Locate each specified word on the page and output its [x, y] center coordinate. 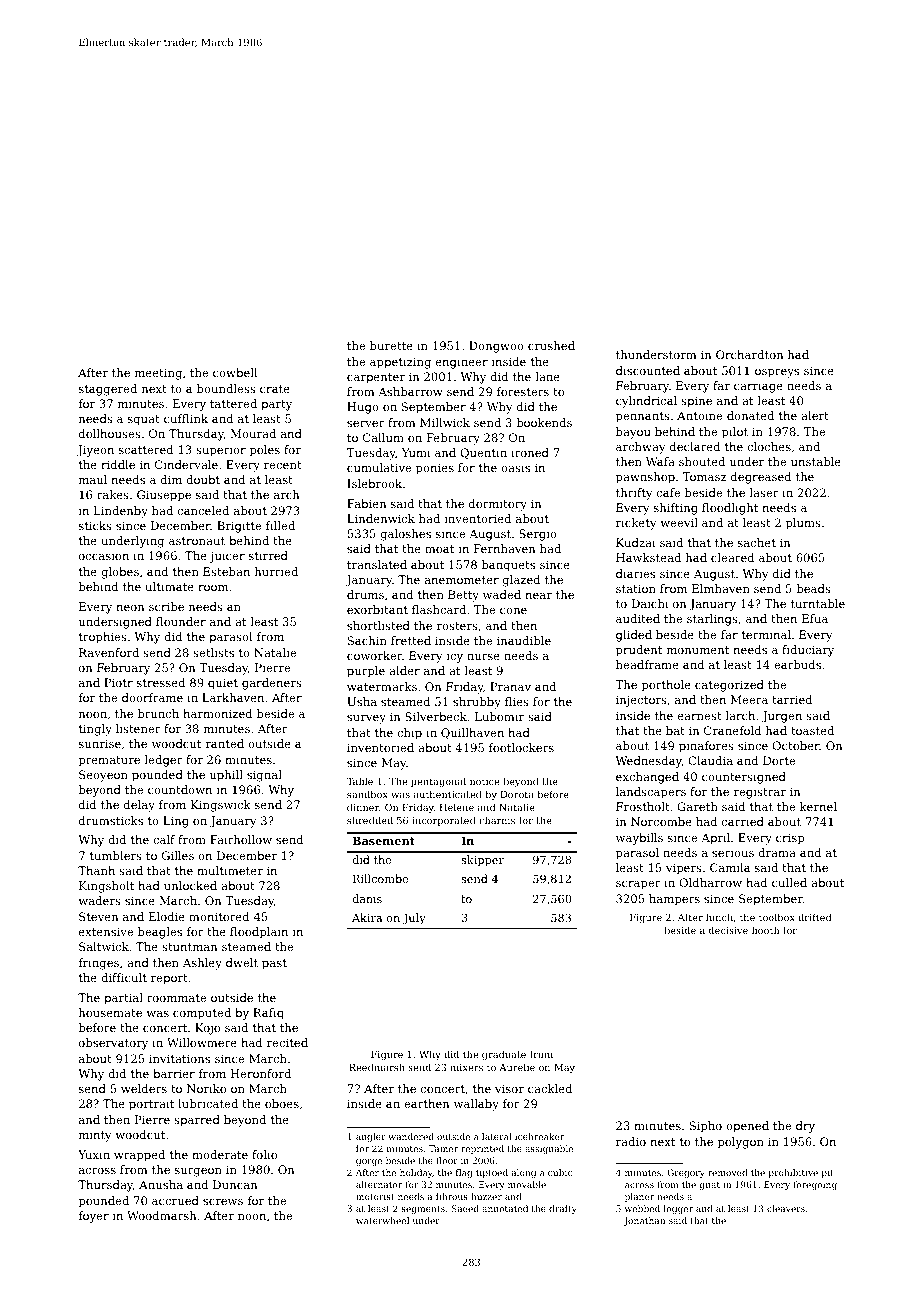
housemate [110, 1012]
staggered [108, 390]
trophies [103, 638]
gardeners [272, 684]
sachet [757, 542]
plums [803, 524]
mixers [466, 1067]
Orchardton [750, 354]
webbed [642, 1208]
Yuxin [94, 1154]
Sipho [706, 1127]
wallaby [476, 1105]
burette [391, 345]
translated [377, 564]
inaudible [524, 640]
